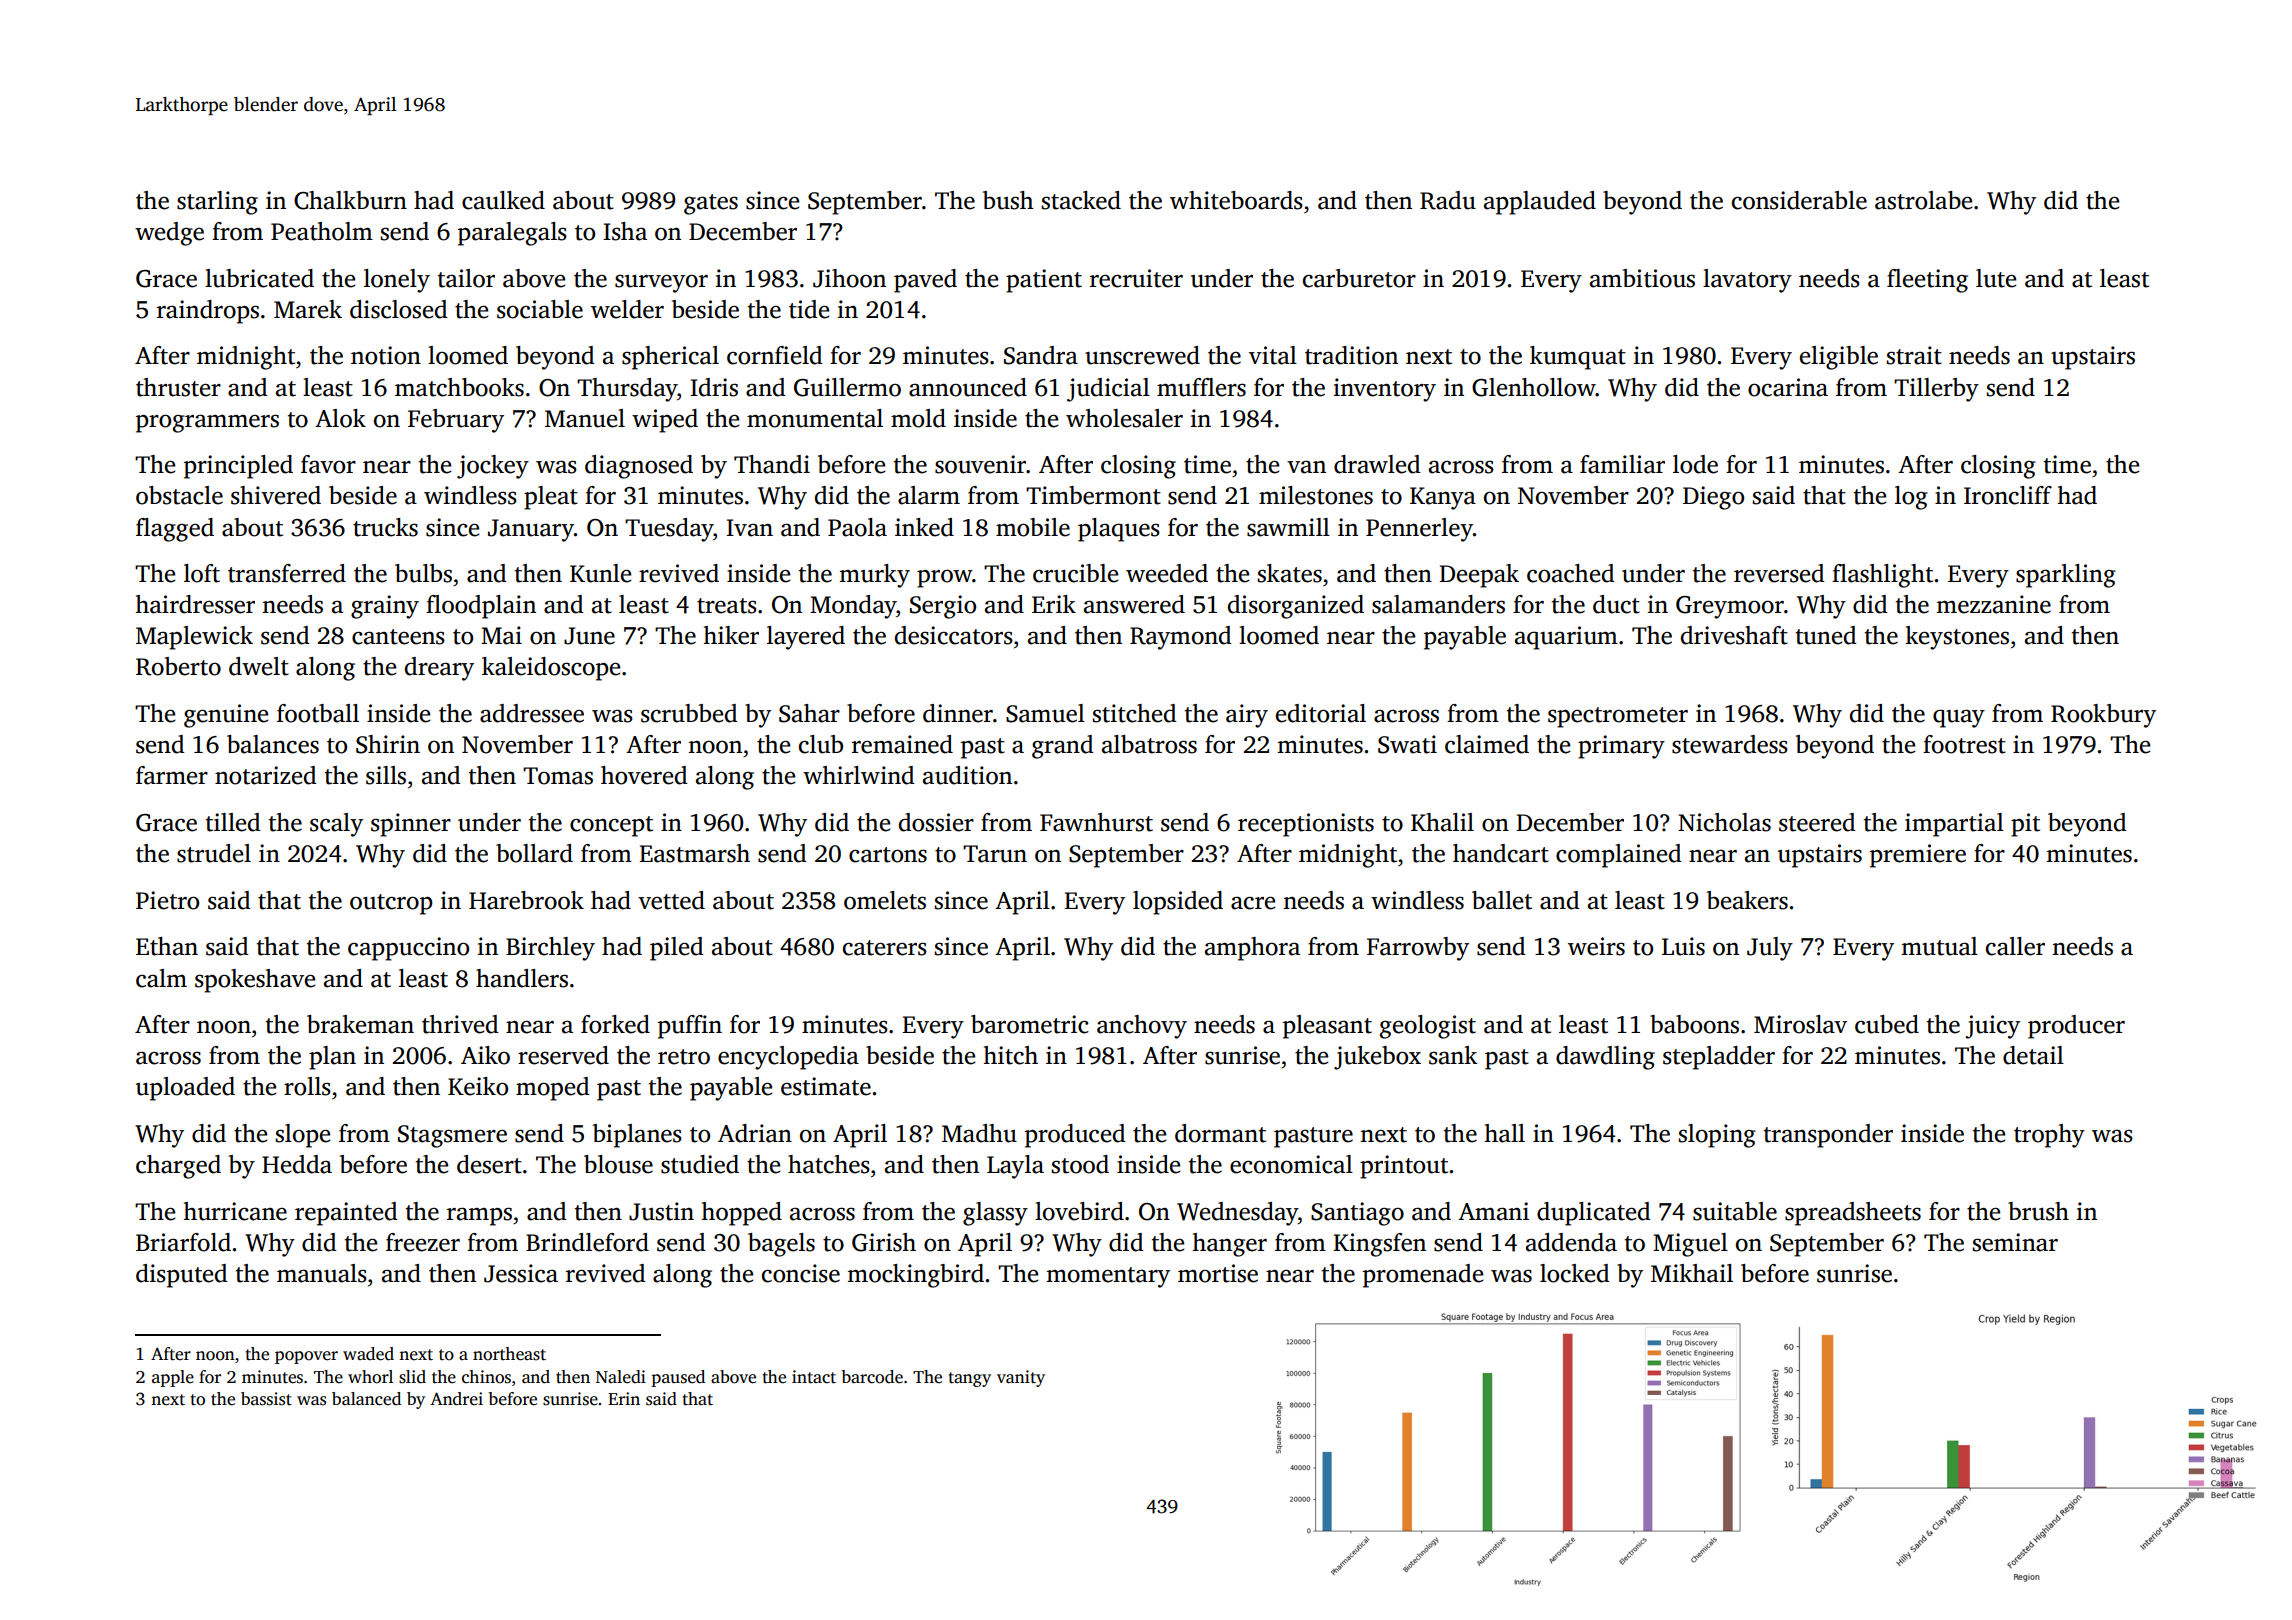  What do you see at coordinates (503, 200) in the image?
I see `caulked` at bounding box center [503, 200].
